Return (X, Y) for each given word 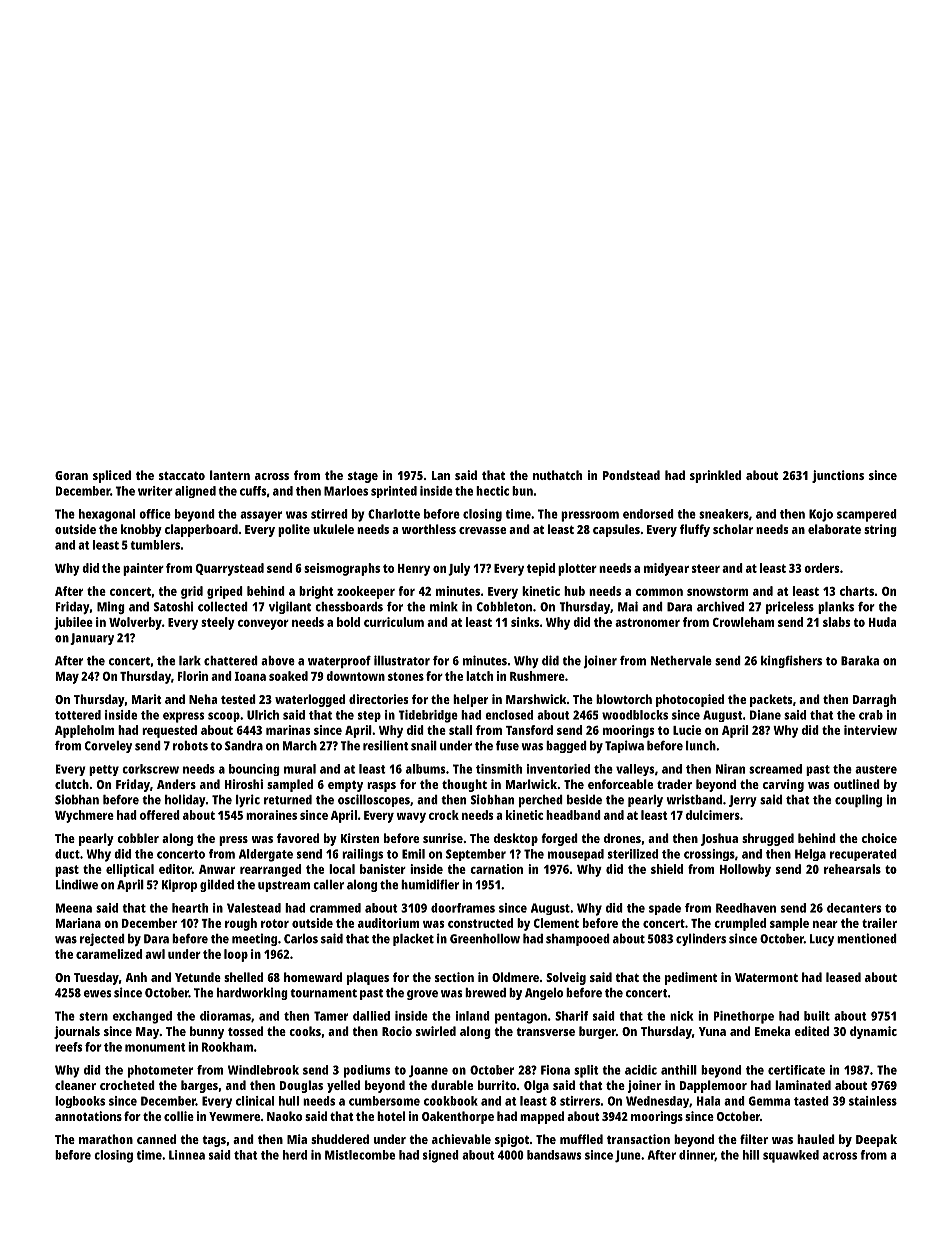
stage (363, 477)
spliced (112, 476)
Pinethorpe (744, 1017)
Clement (556, 923)
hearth (190, 908)
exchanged (142, 1017)
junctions (838, 476)
